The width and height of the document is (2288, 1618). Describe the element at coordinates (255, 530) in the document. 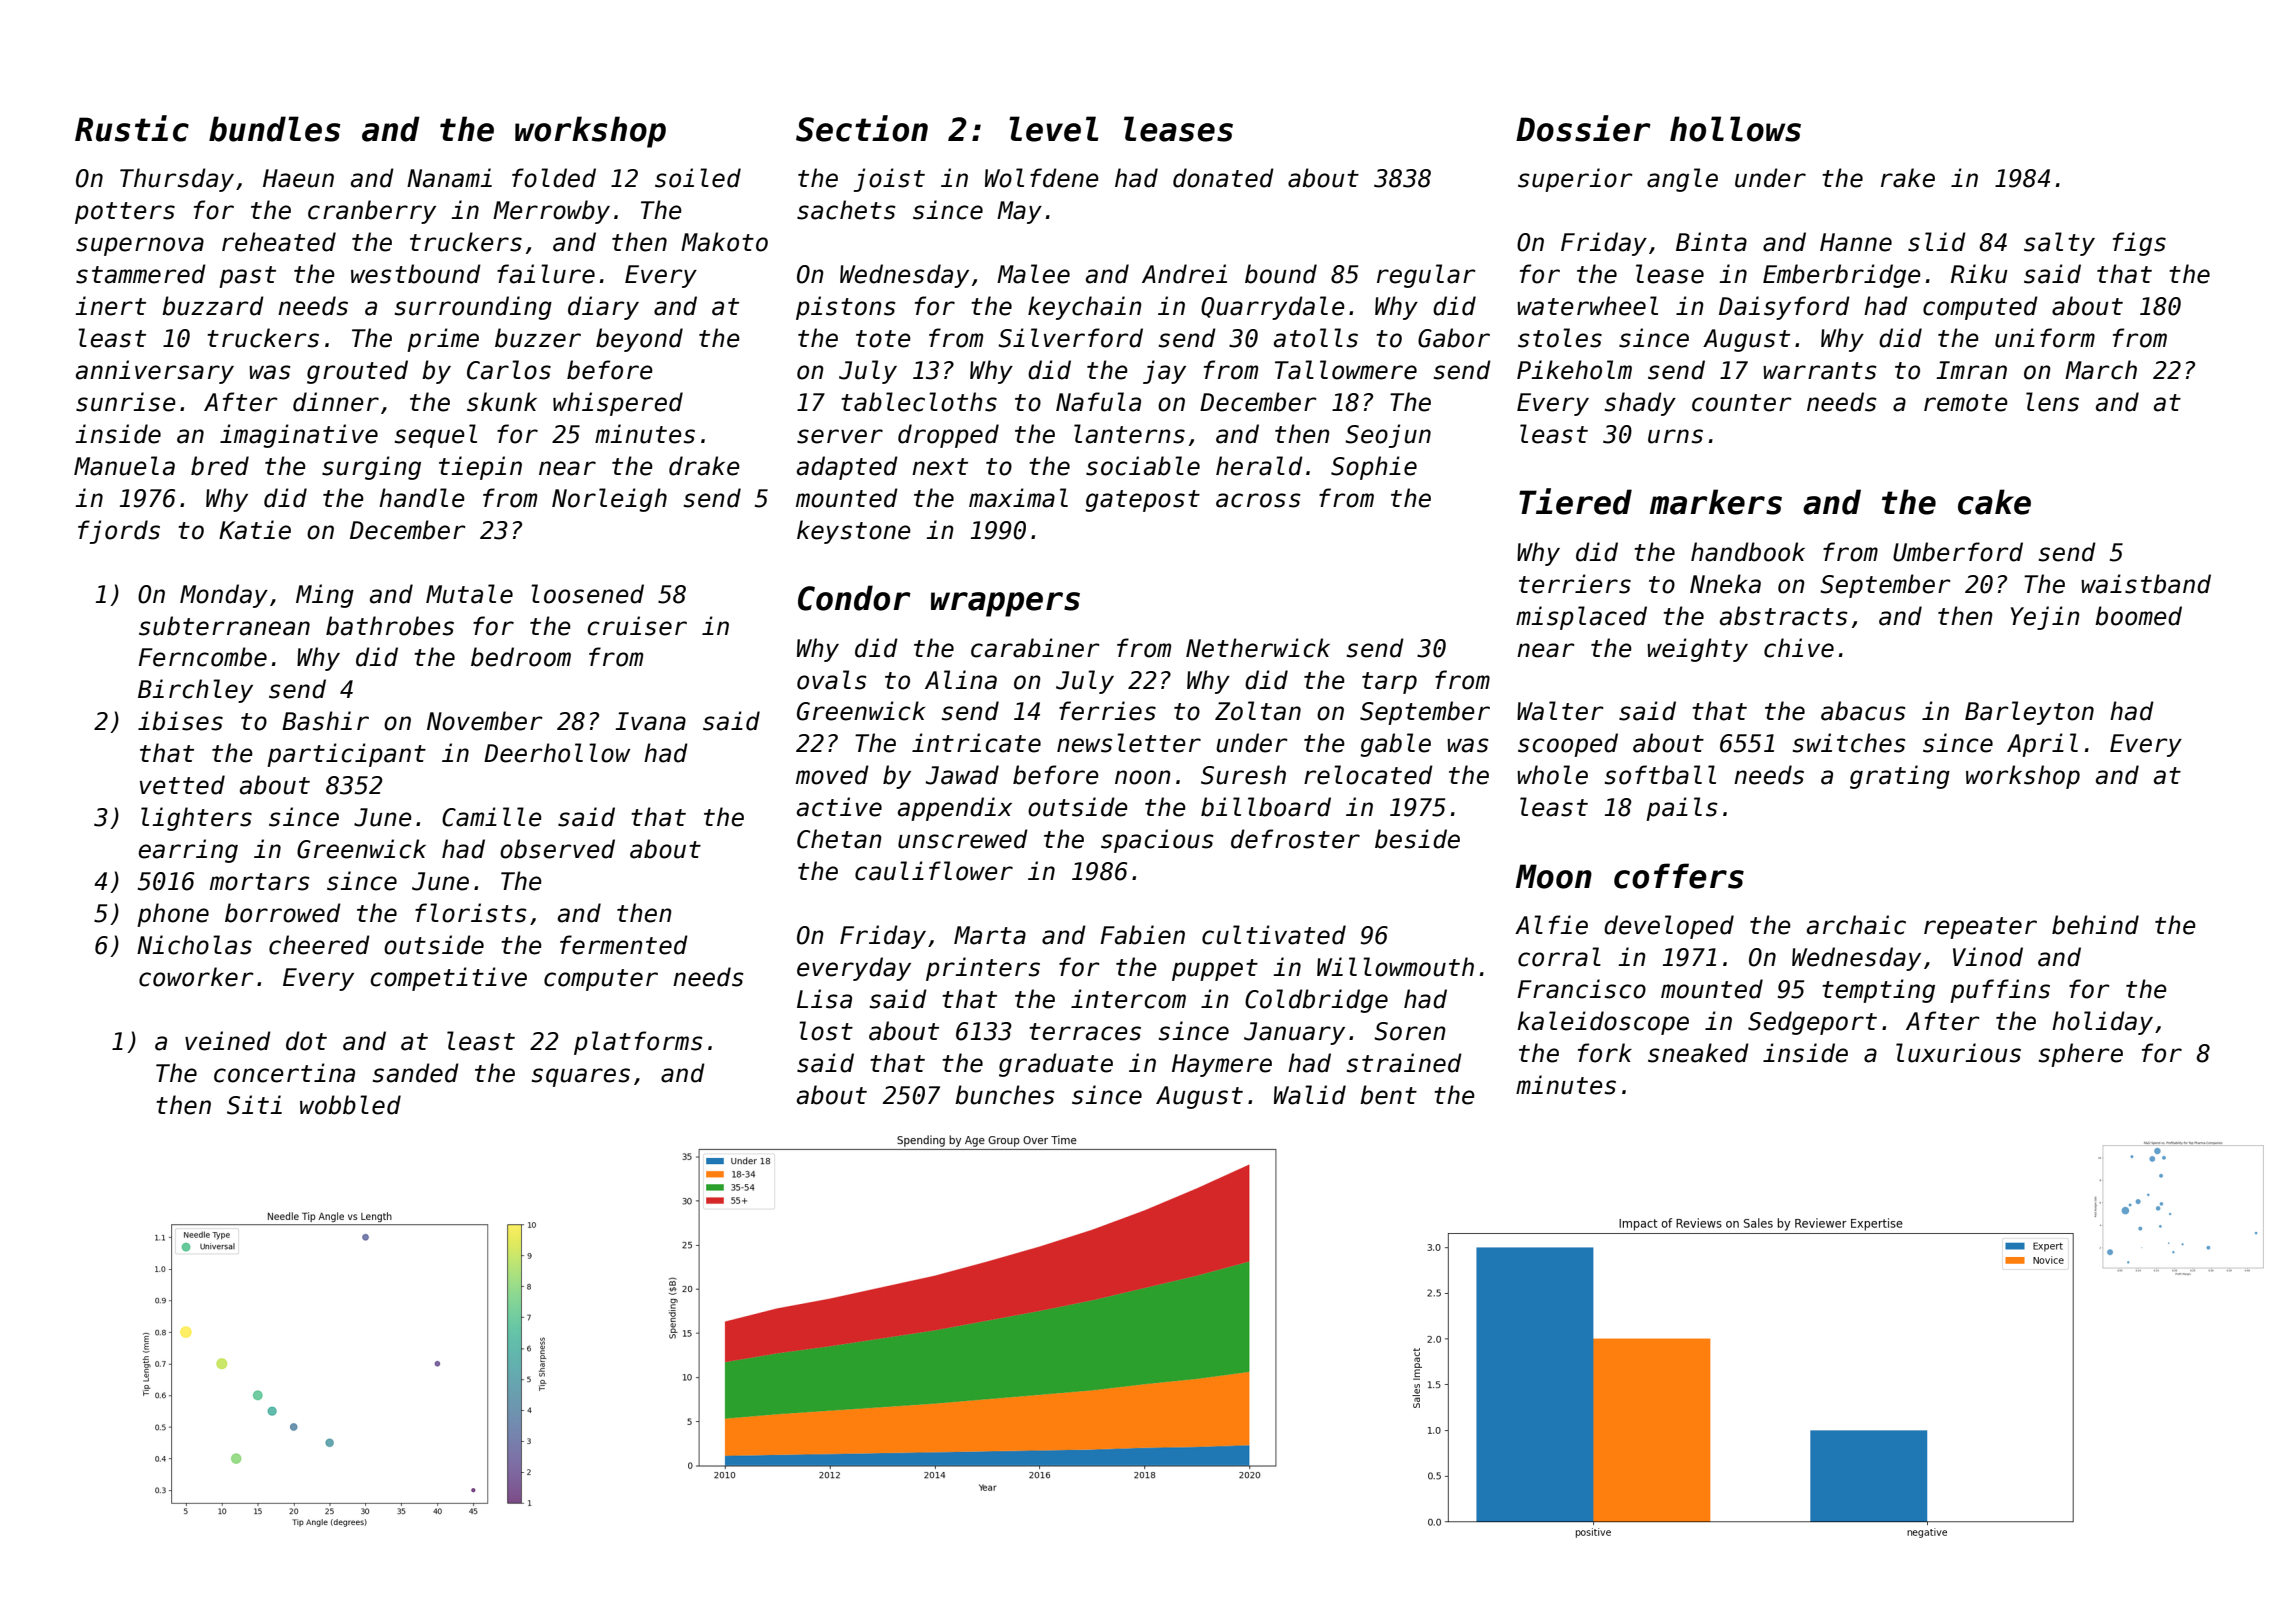

I see `Katie` at that location.
